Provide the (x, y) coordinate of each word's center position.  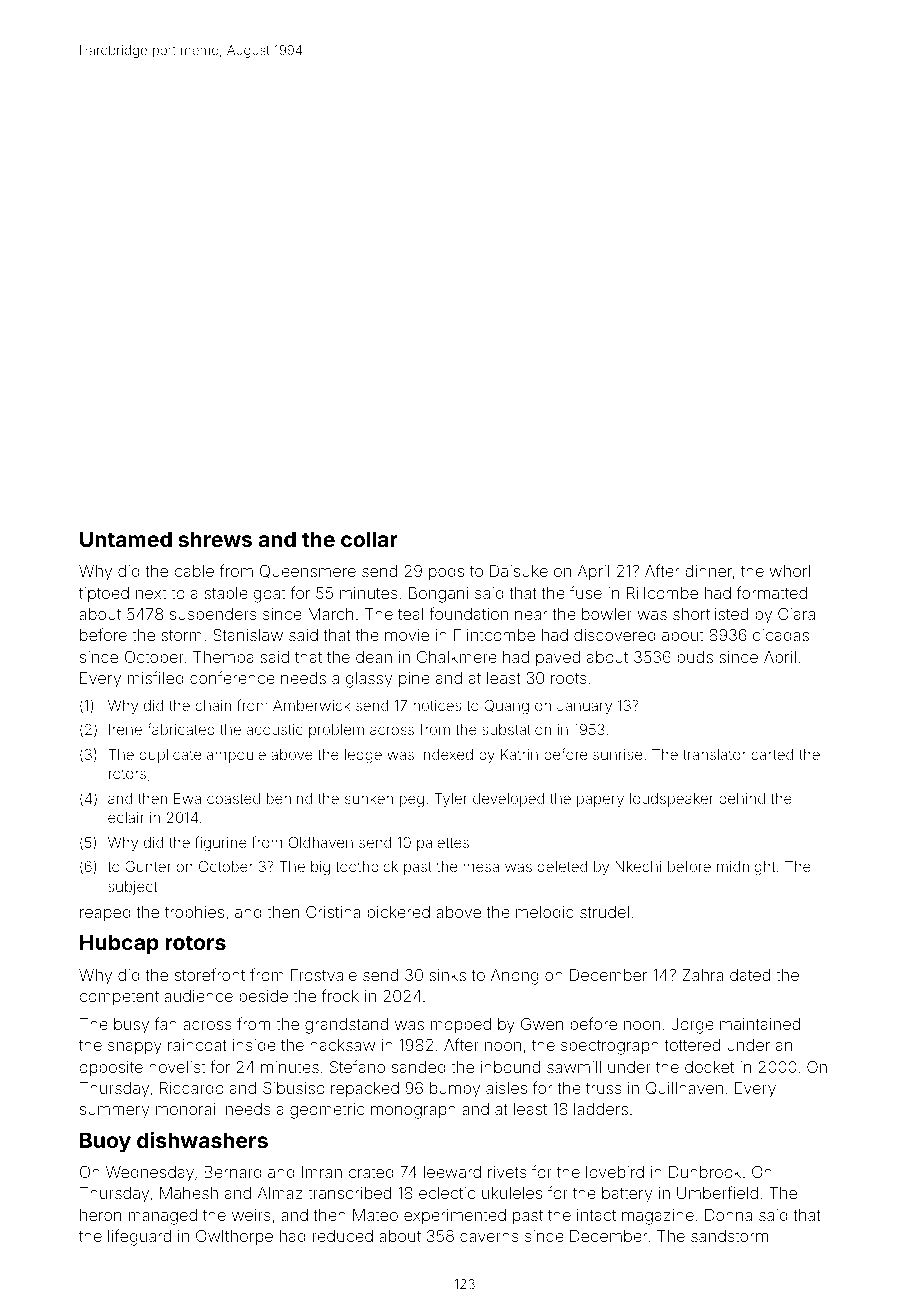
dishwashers (202, 1140)
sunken (369, 798)
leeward (452, 1172)
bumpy (455, 1090)
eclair (126, 817)
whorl (790, 571)
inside (254, 1045)
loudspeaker (671, 800)
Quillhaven (684, 1088)
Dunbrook (705, 1172)
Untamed (126, 539)
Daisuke (519, 571)
